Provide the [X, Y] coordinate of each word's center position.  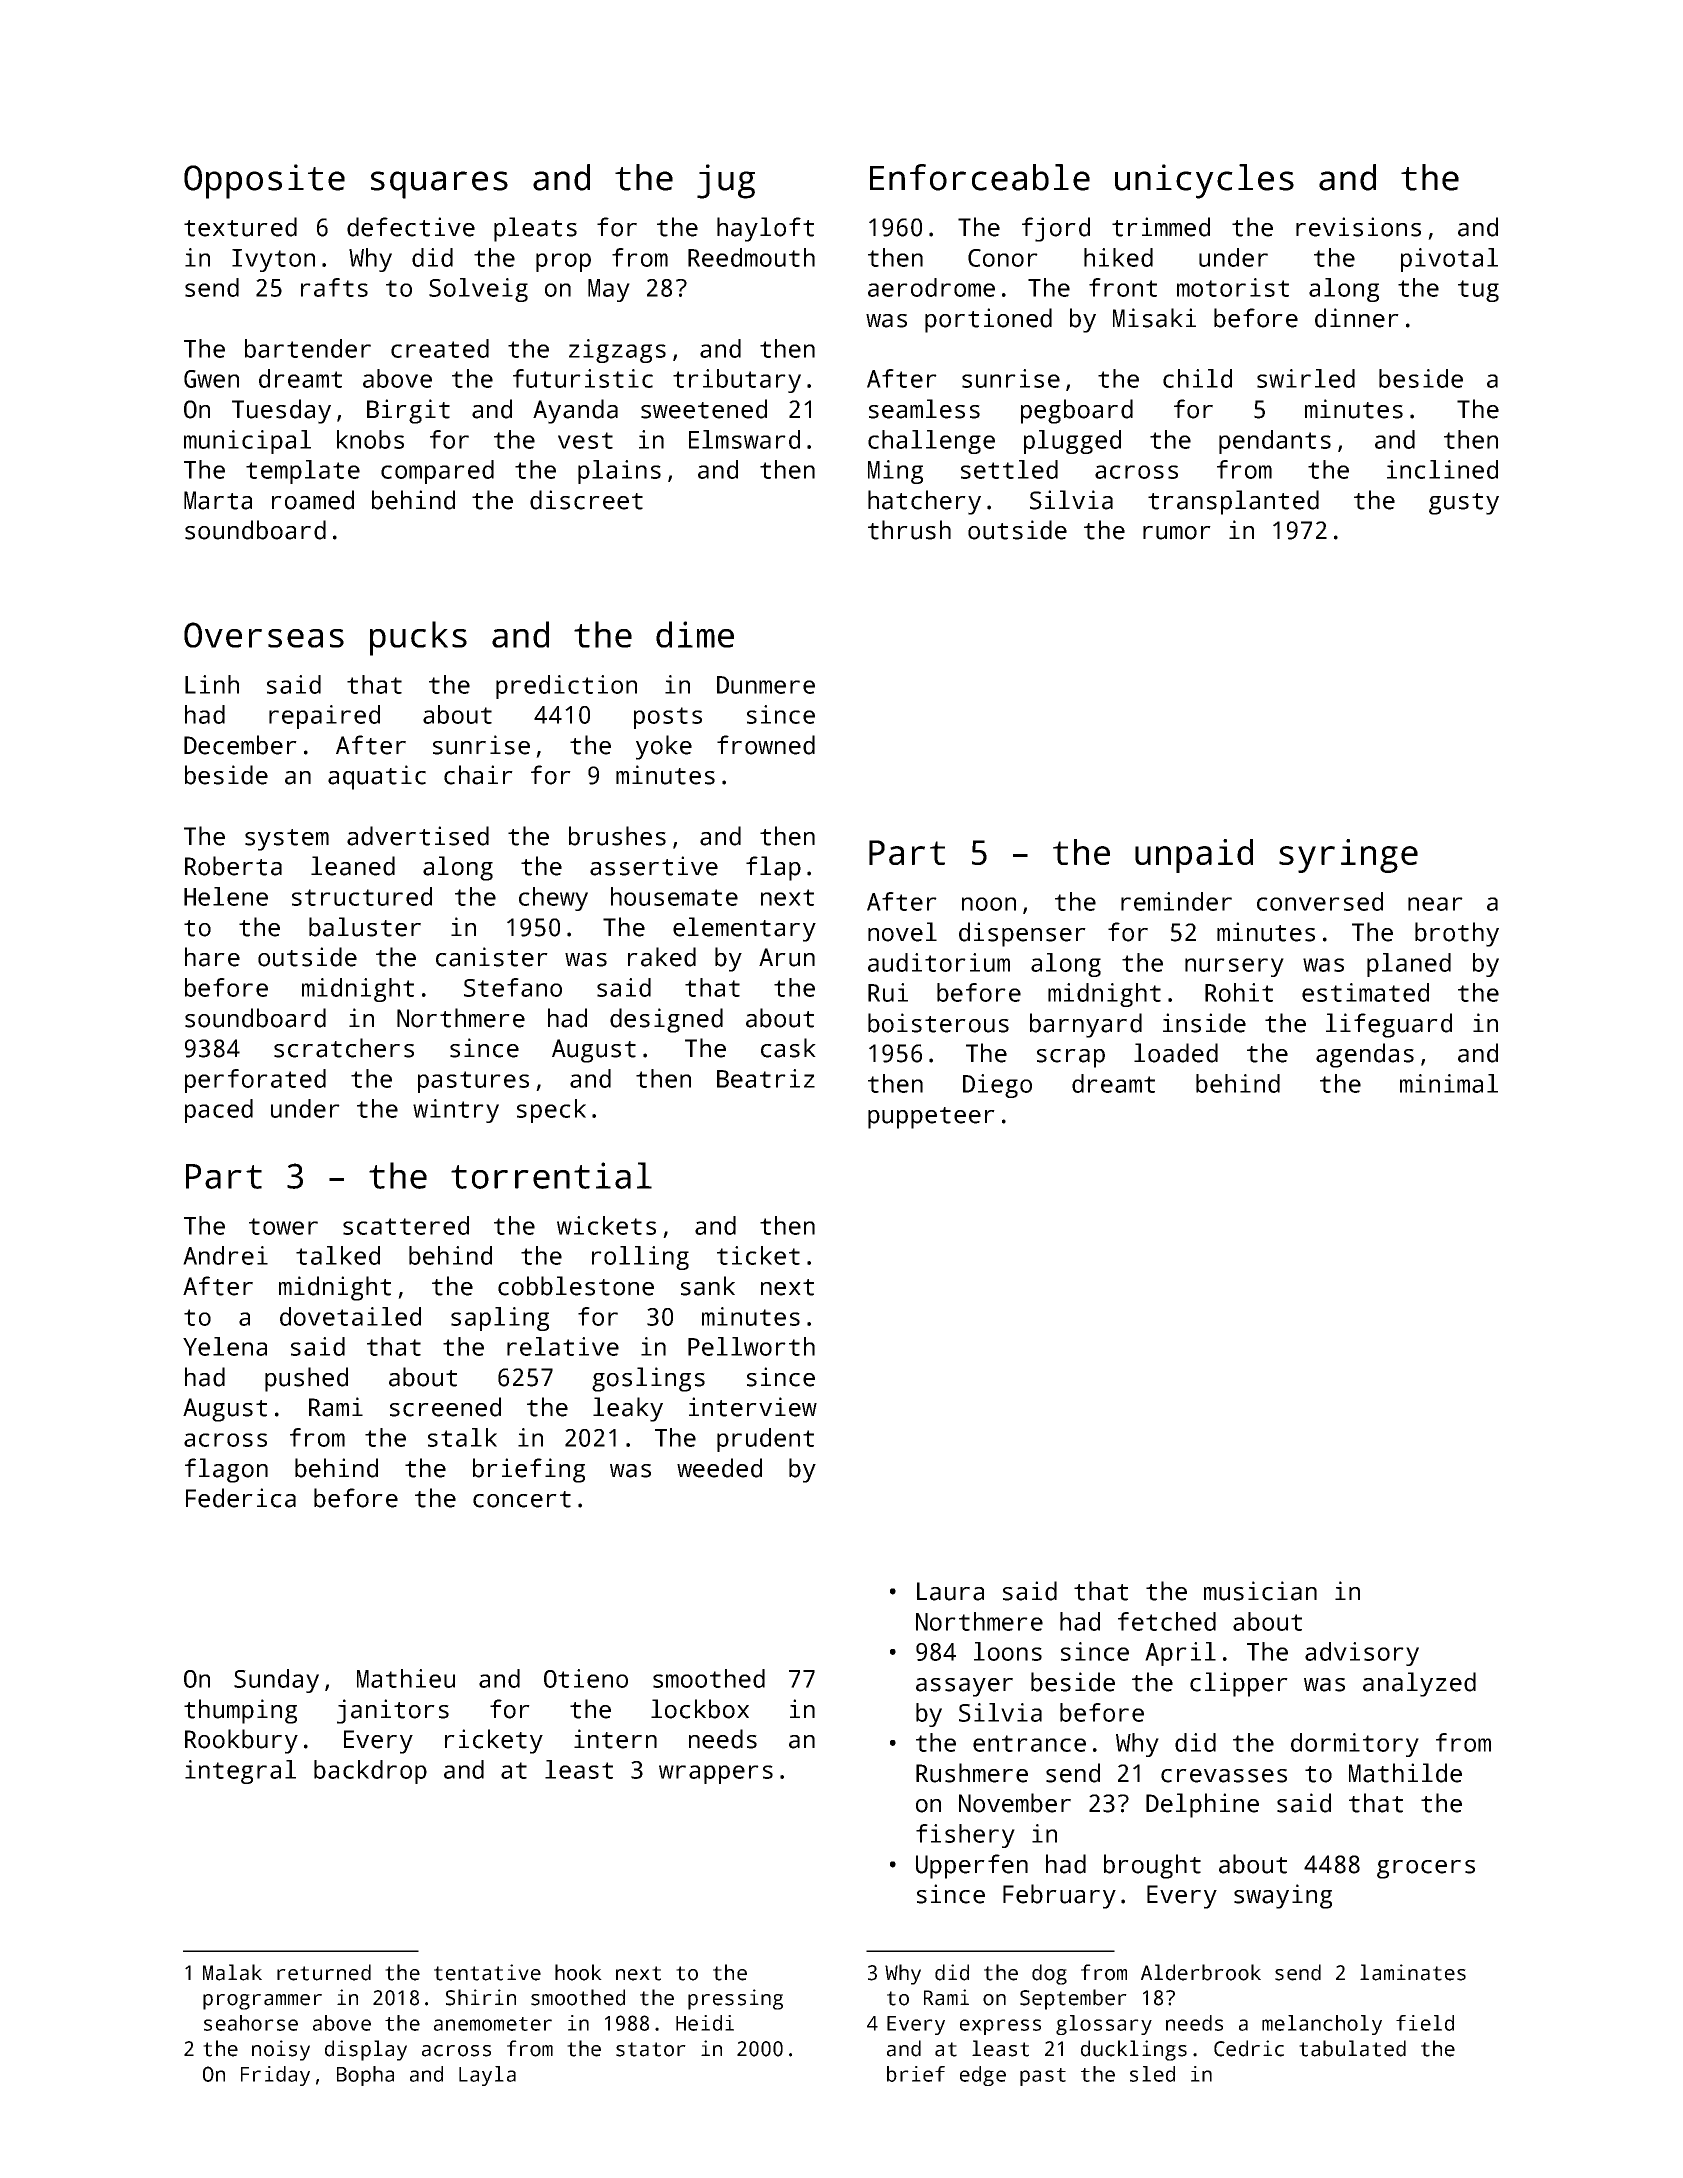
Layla [487, 2076]
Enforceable [980, 177]
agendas [1365, 1055]
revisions [1358, 227]
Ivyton [273, 260]
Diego [997, 1086]
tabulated [1352, 2048]
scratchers [344, 1048]
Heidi [705, 2023]
